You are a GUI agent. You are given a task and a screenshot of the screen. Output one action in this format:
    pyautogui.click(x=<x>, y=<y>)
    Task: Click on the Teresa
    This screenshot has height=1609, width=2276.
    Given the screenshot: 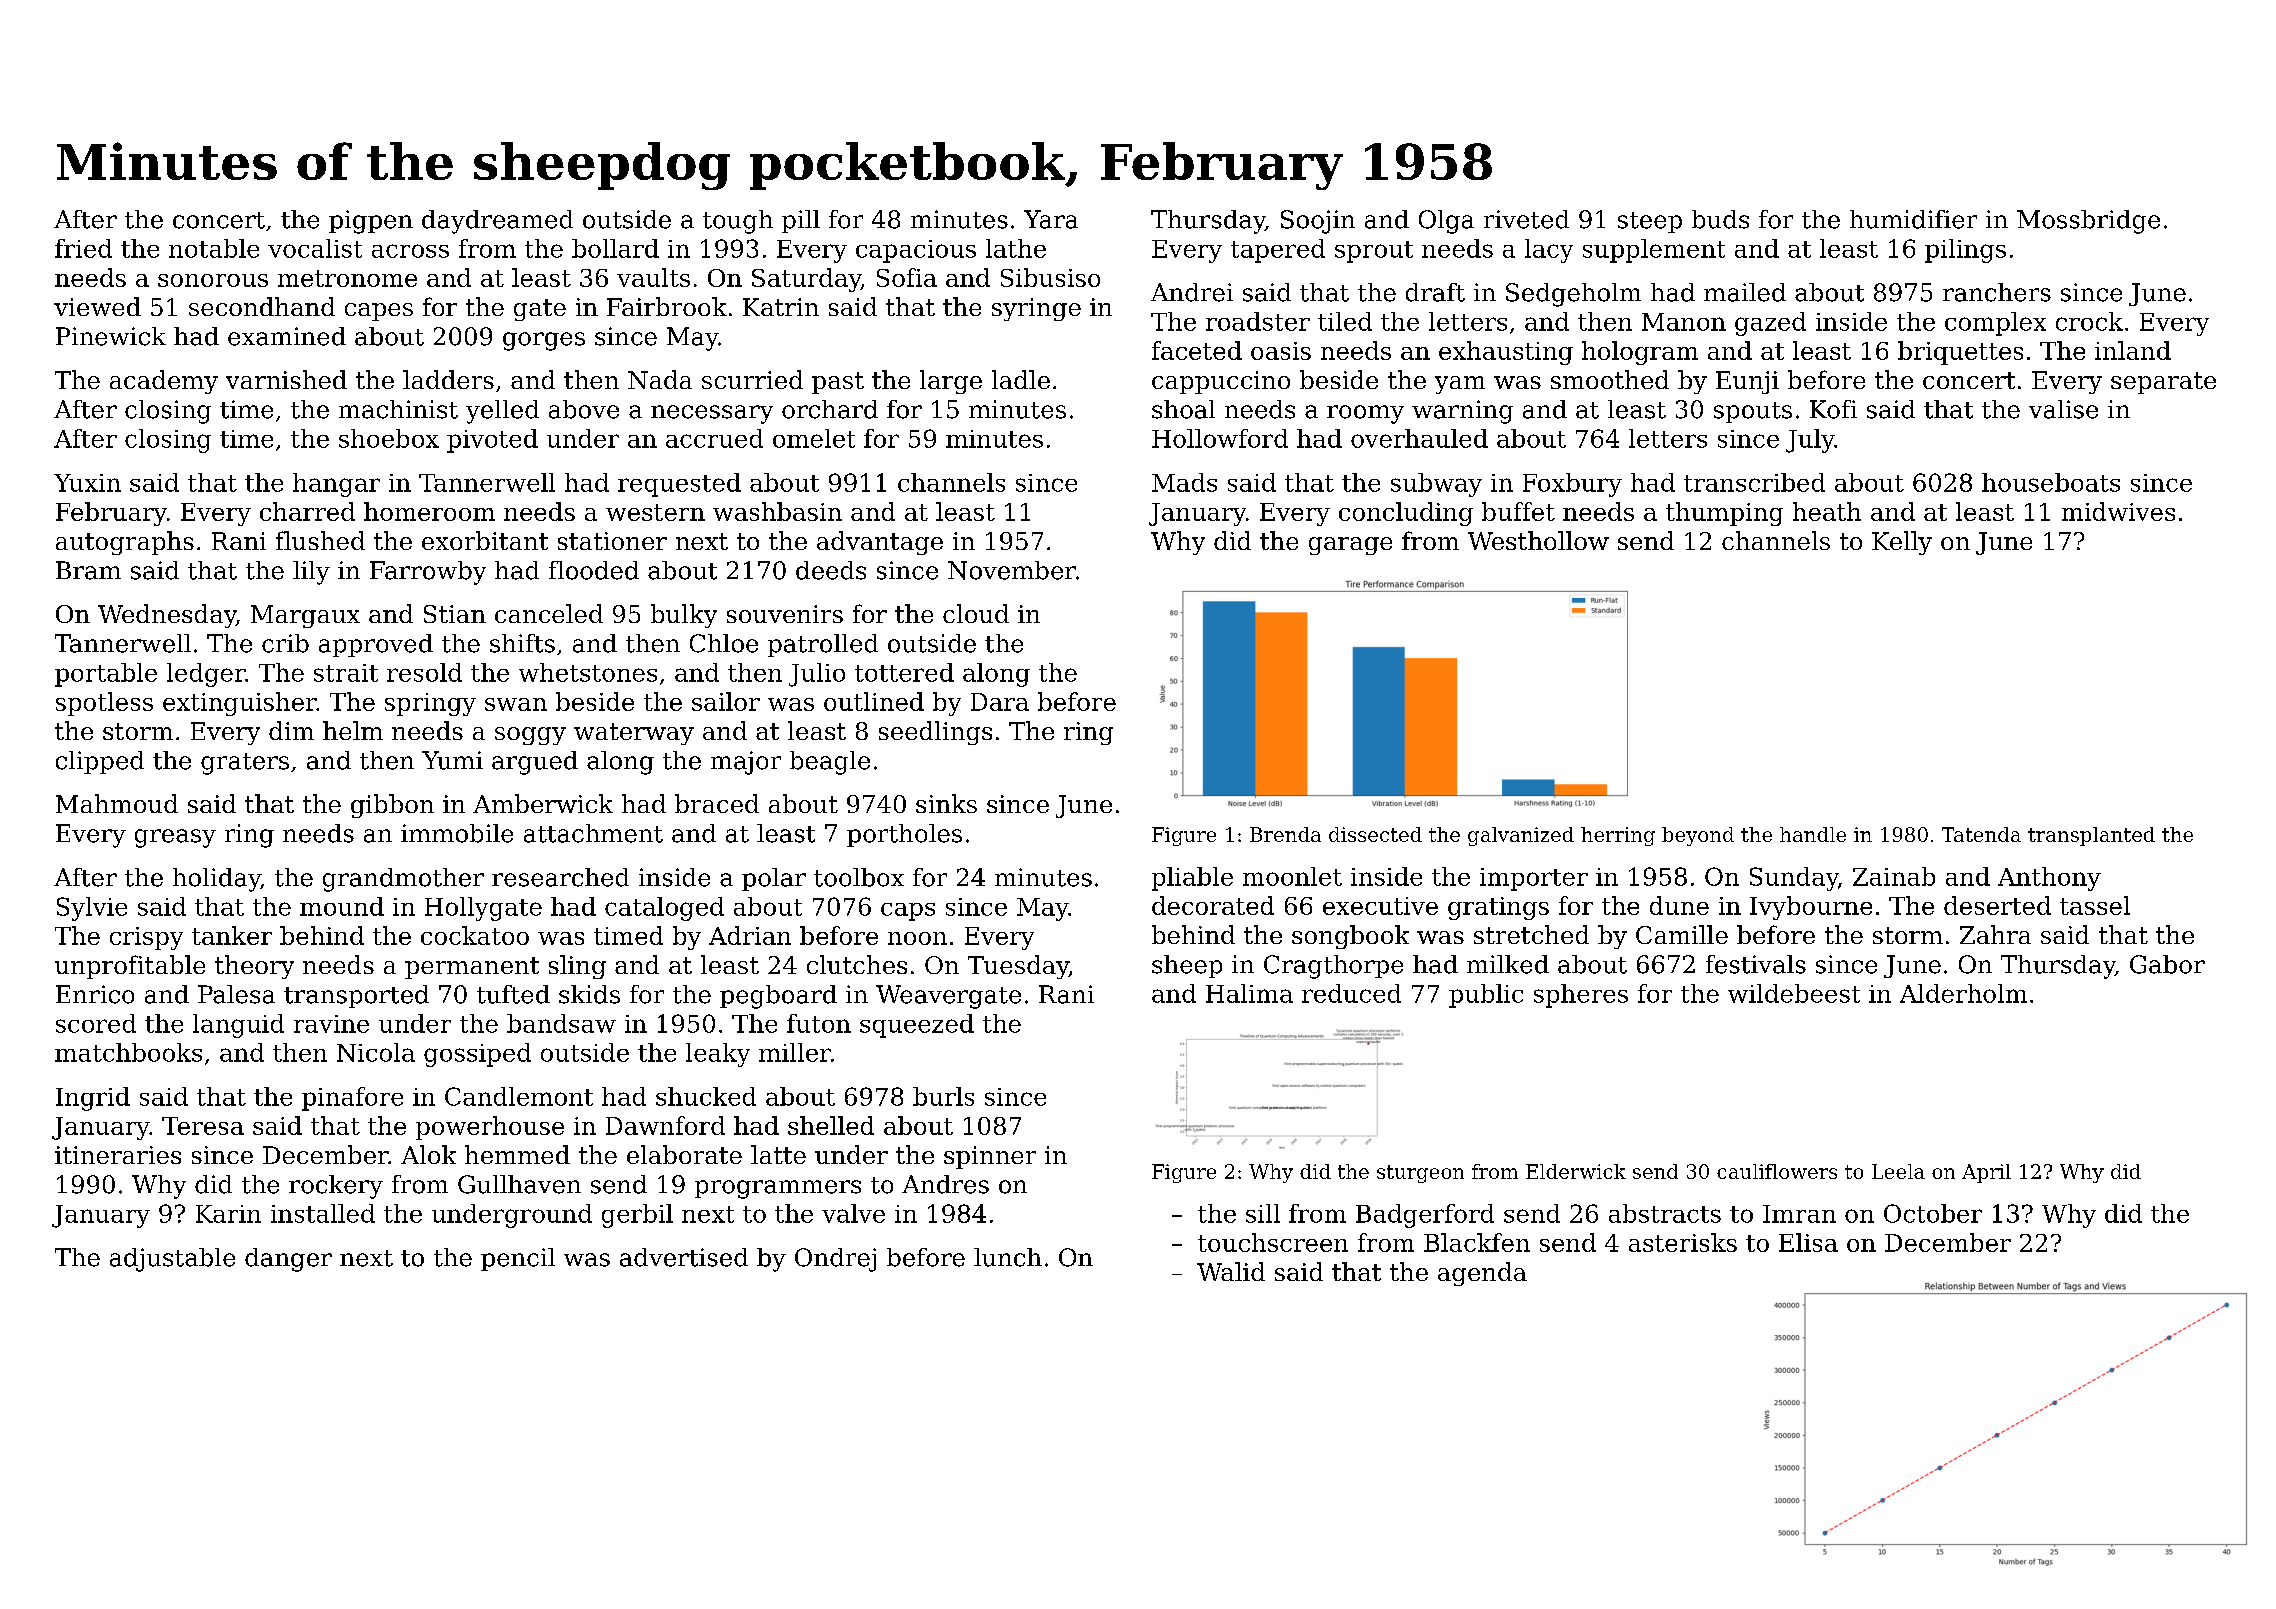 What is the action you would take?
    pyautogui.click(x=203, y=1126)
